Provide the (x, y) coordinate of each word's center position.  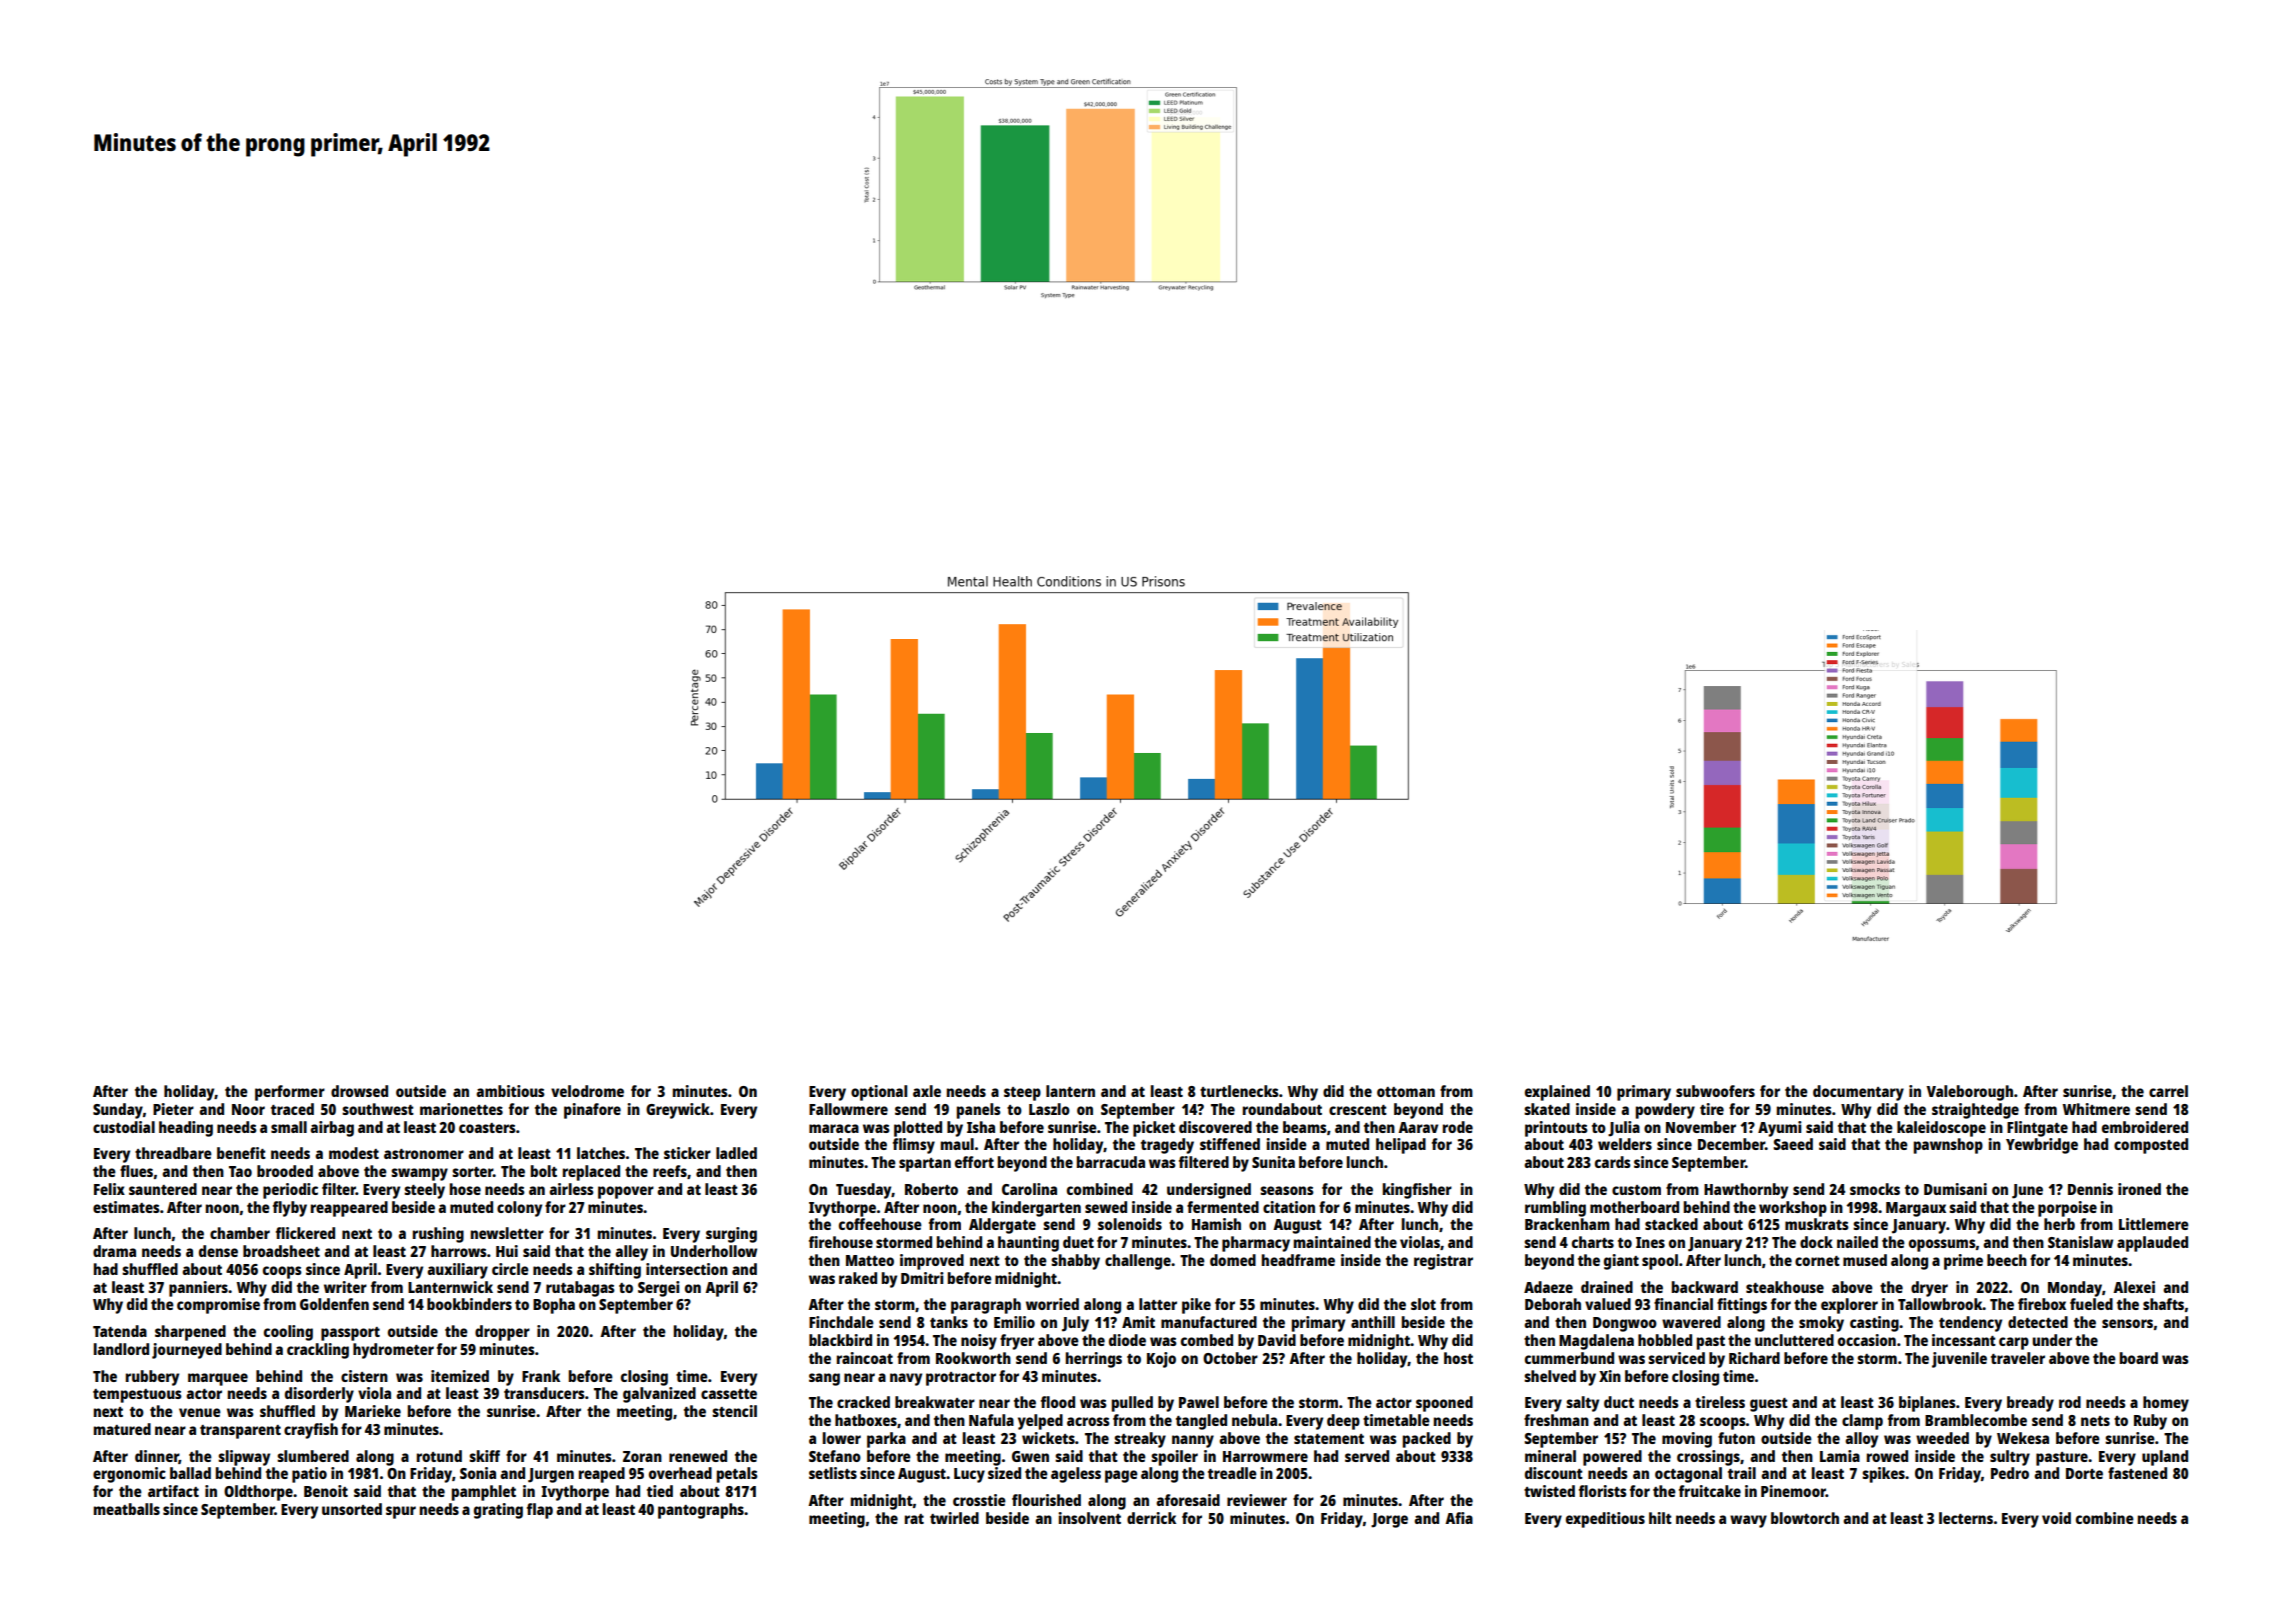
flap (540, 1511)
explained (1557, 1093)
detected (2038, 1322)
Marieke (373, 1411)
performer (290, 1093)
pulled (1132, 1404)
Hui (507, 1251)
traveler (2018, 1358)
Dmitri (922, 1278)
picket (1154, 1129)
